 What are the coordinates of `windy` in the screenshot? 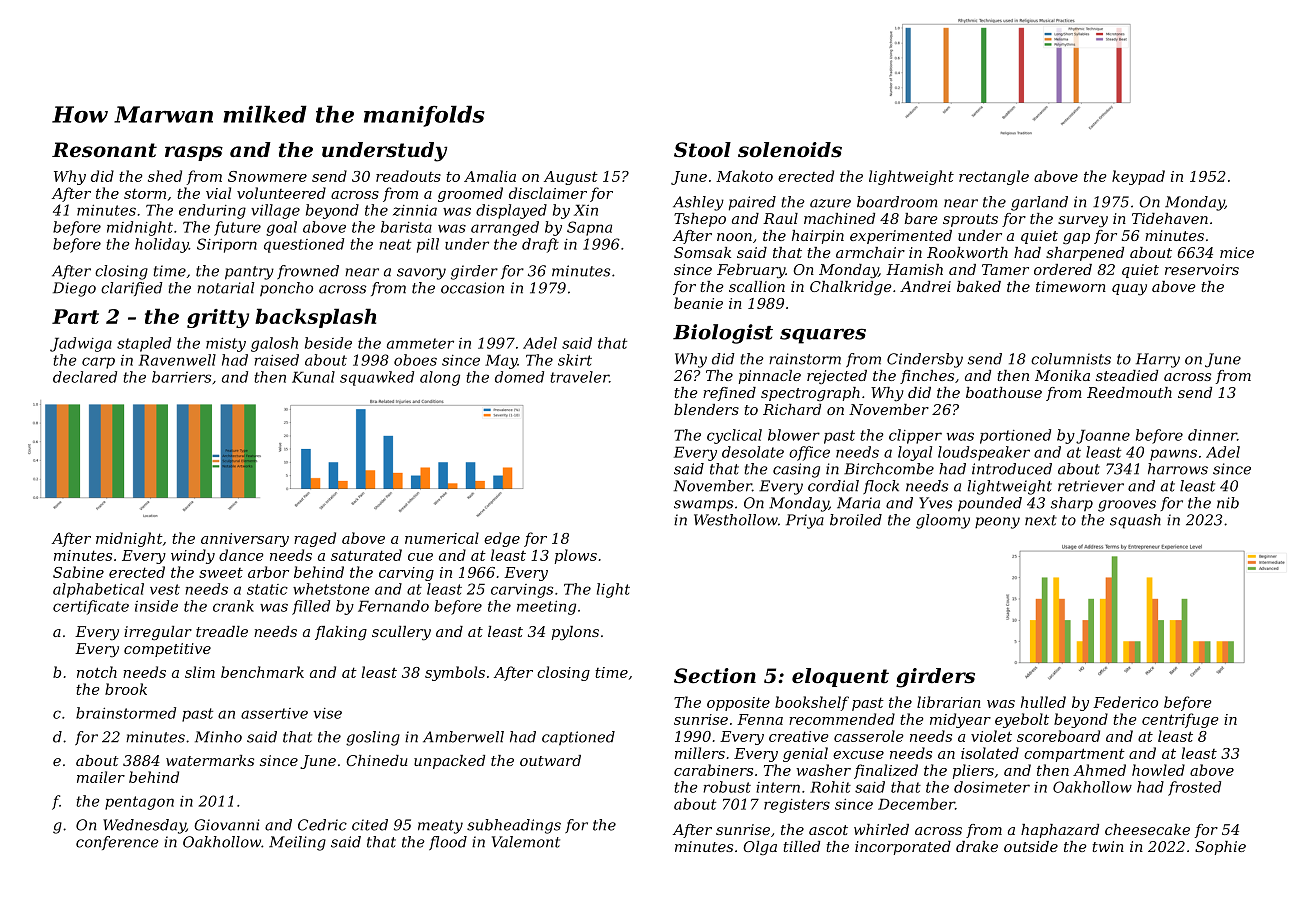 It's located at (193, 556).
